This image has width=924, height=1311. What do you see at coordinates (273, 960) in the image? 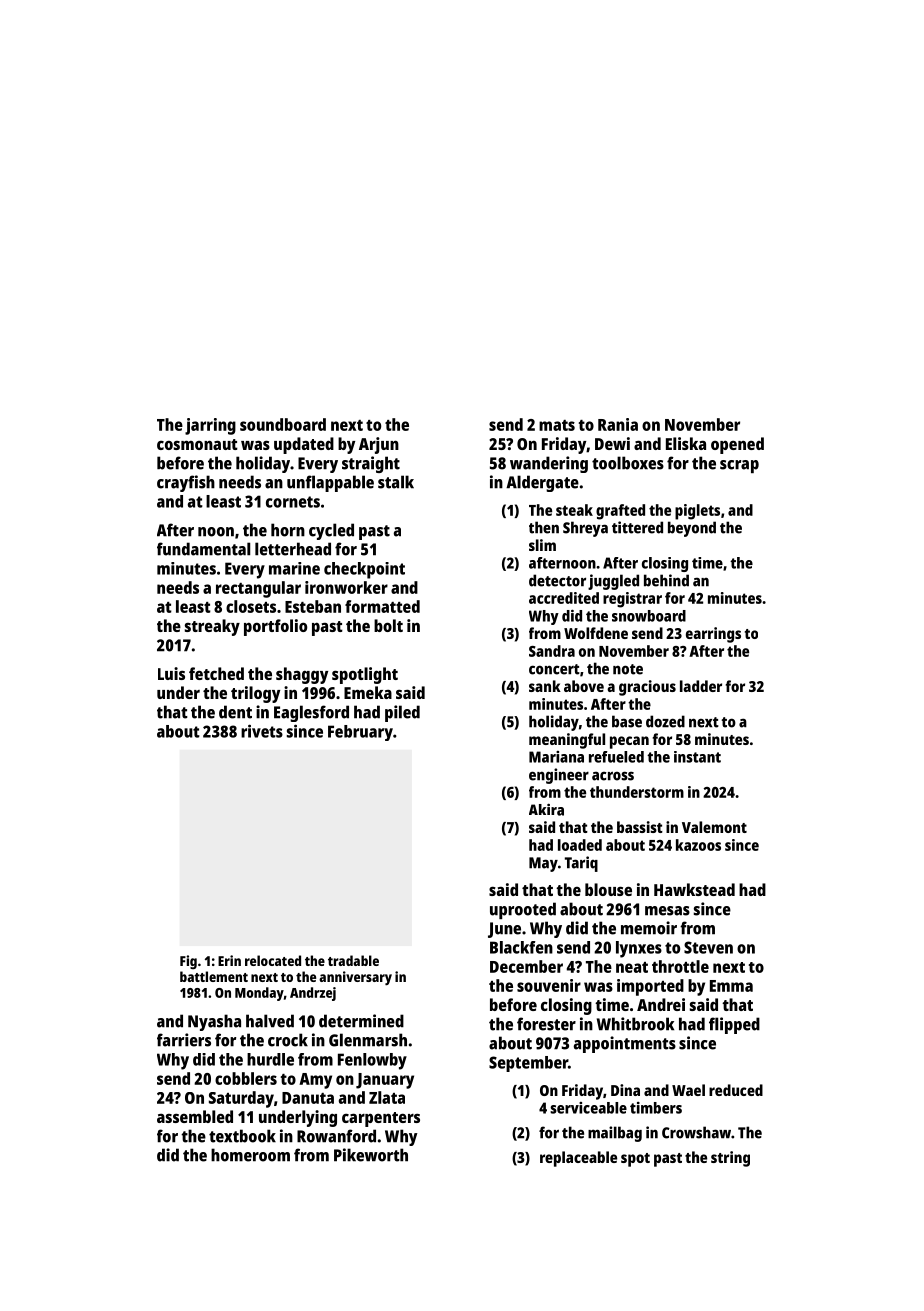
I see `relocated` at bounding box center [273, 960].
